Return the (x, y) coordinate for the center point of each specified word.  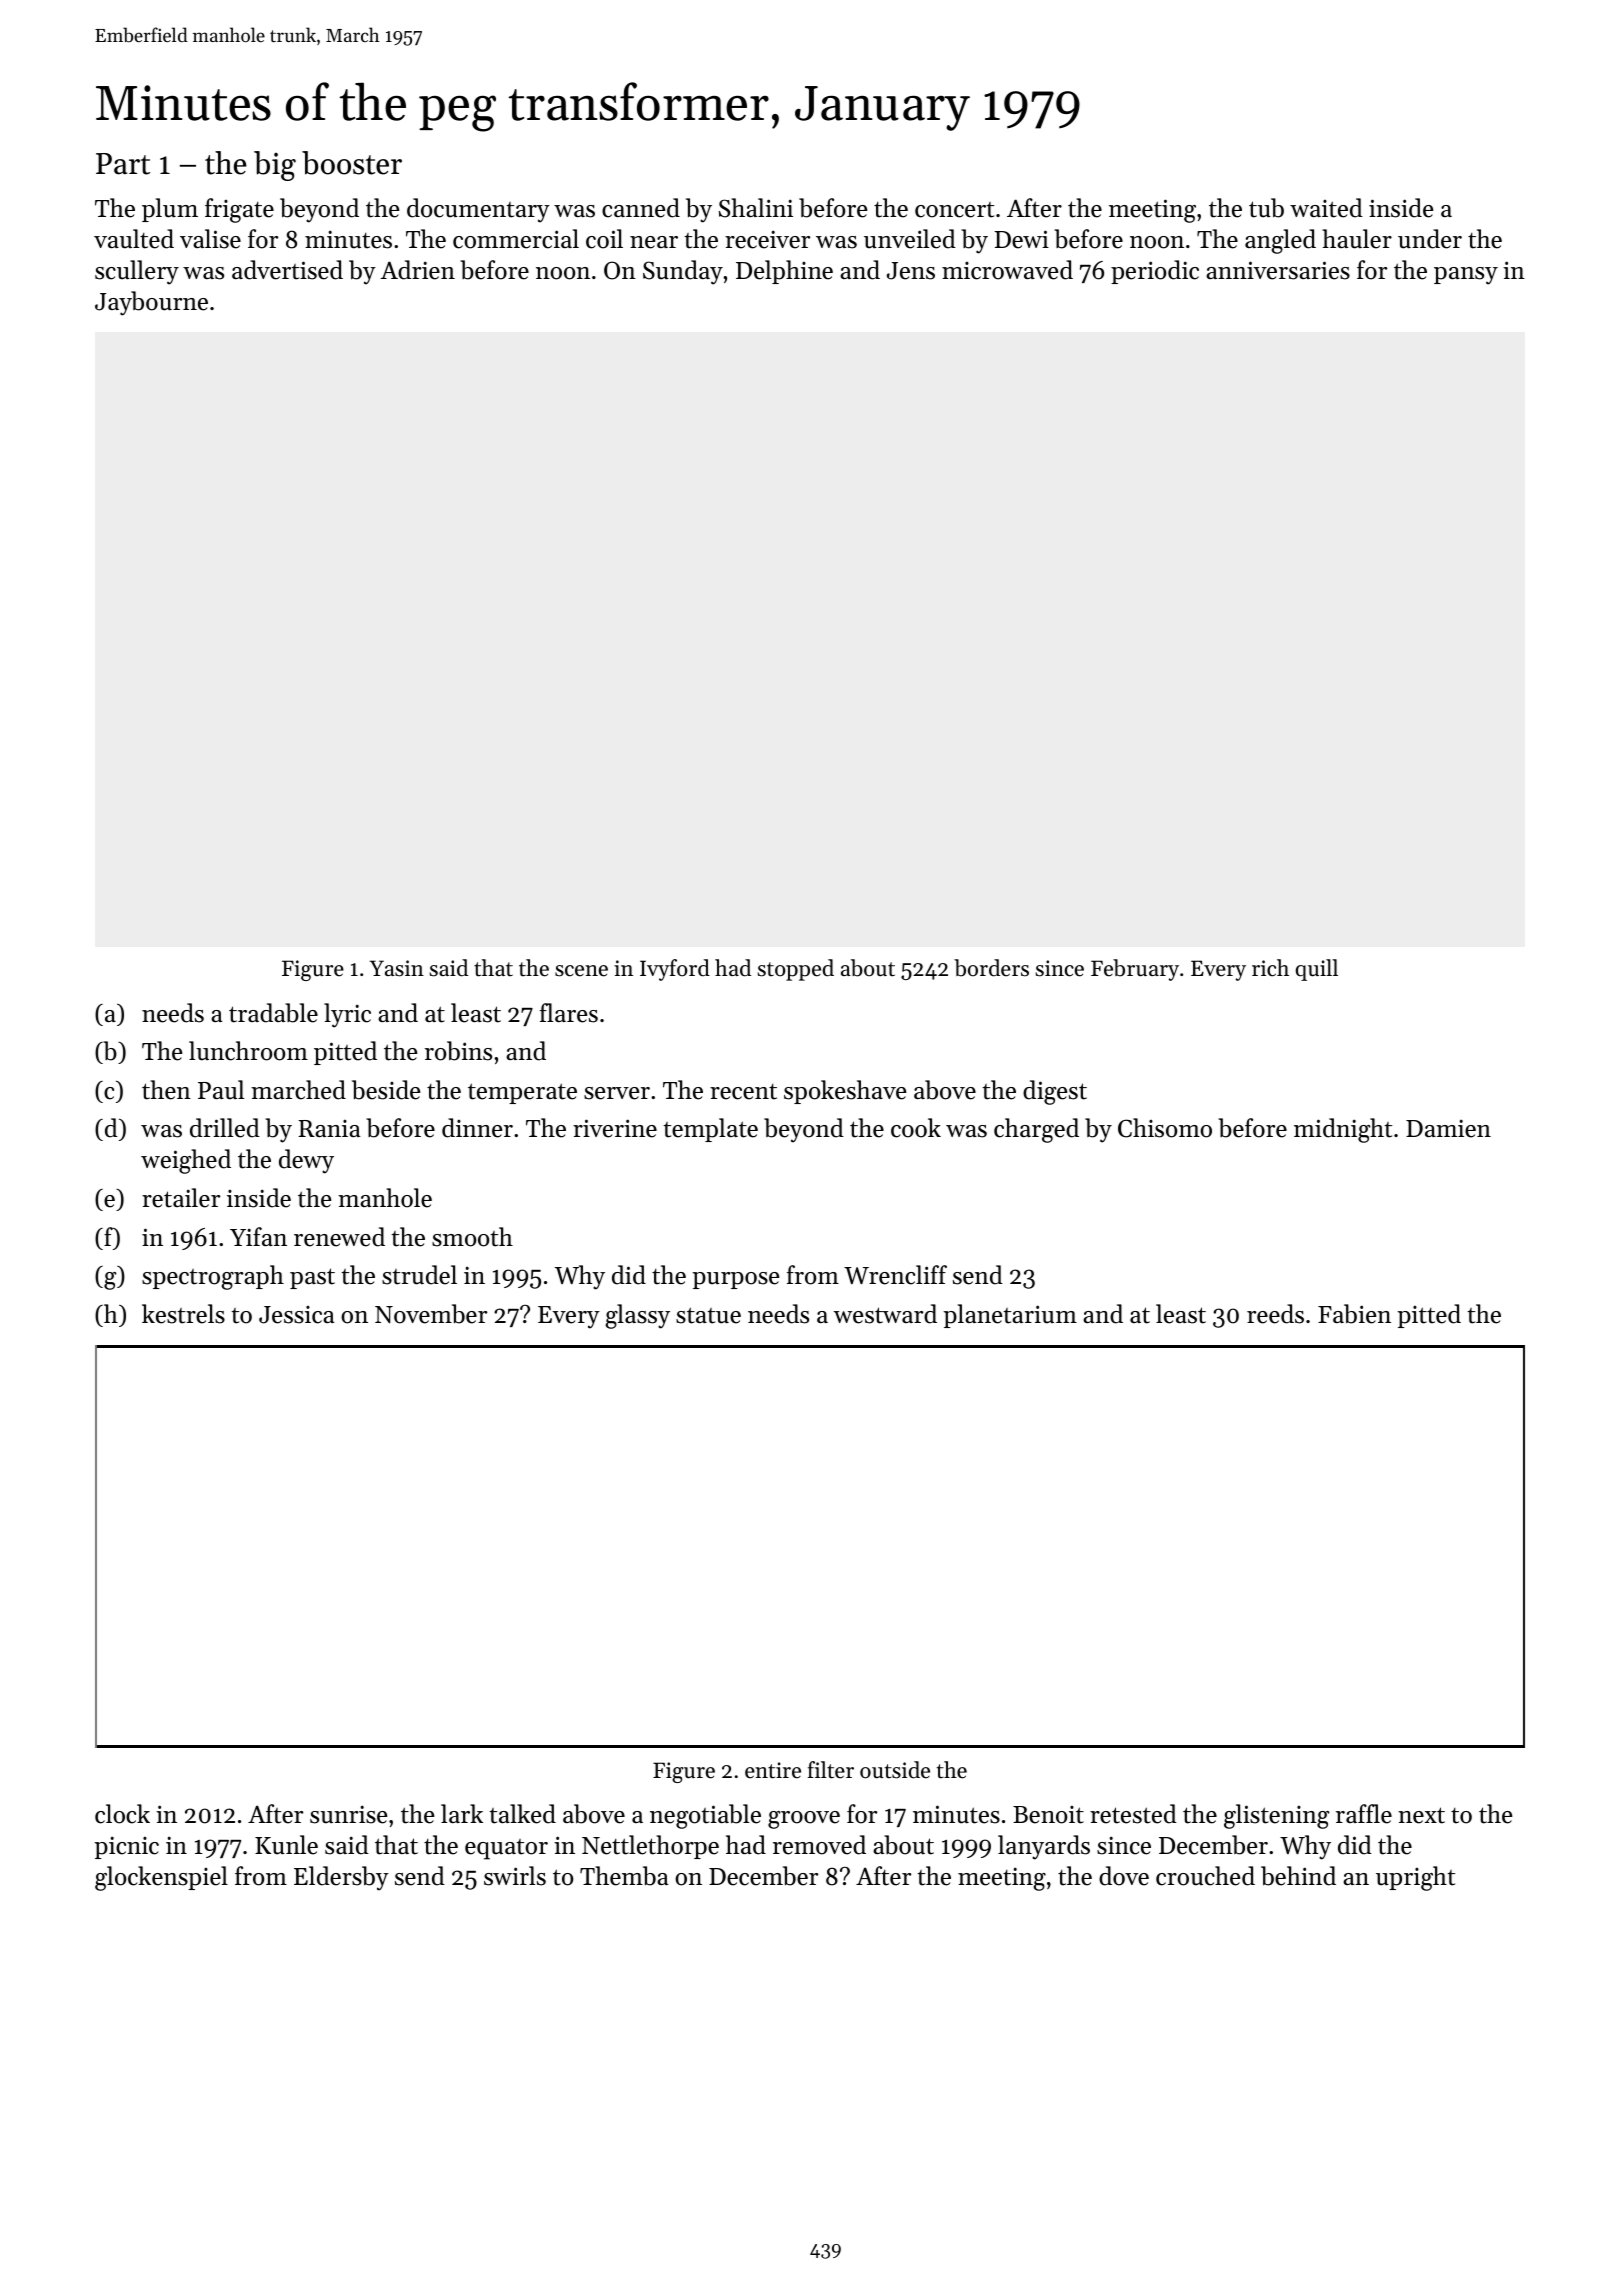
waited (1326, 208)
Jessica (296, 1315)
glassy (638, 1316)
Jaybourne (151, 303)
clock (122, 1814)
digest (1055, 1092)
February (1135, 970)
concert (954, 210)
